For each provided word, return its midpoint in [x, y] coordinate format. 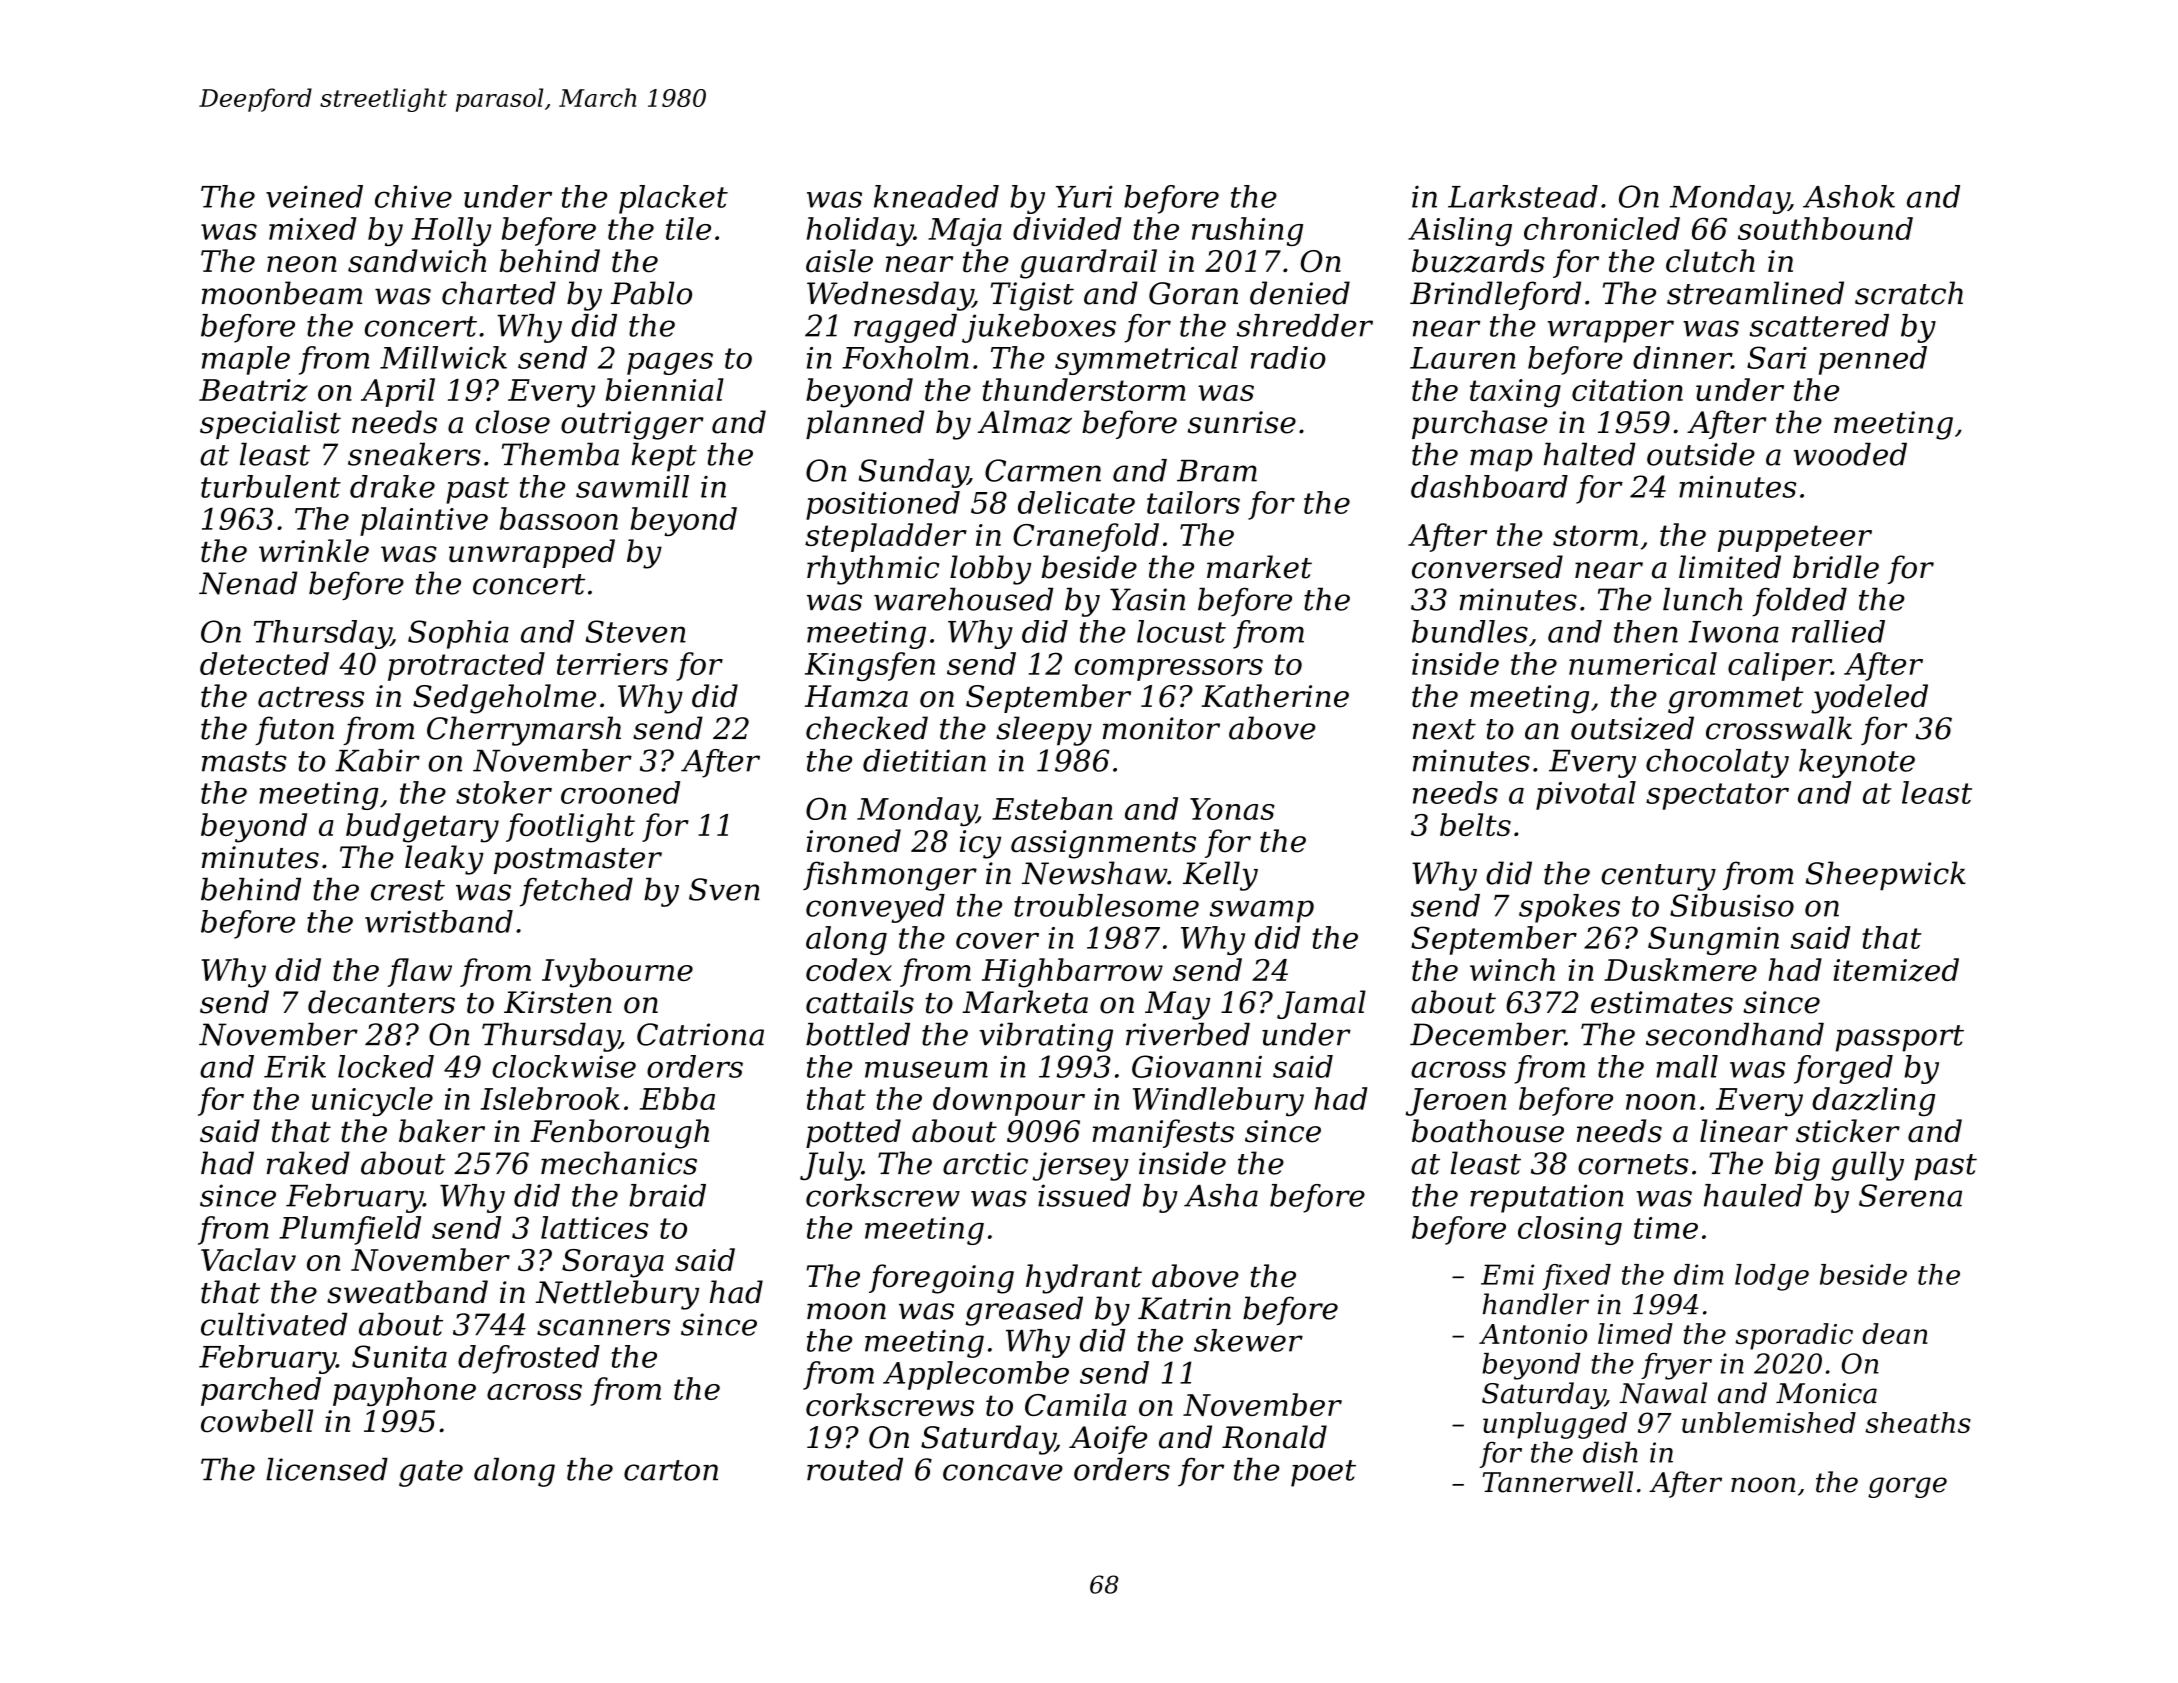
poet [1323, 1473]
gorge [1907, 1487]
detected [264, 663]
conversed [1487, 567]
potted [853, 1133]
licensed [327, 1469]
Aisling [1460, 231]
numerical [1643, 663]
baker [442, 1131]
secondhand [1735, 1034]
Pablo [651, 293]
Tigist [1032, 296]
